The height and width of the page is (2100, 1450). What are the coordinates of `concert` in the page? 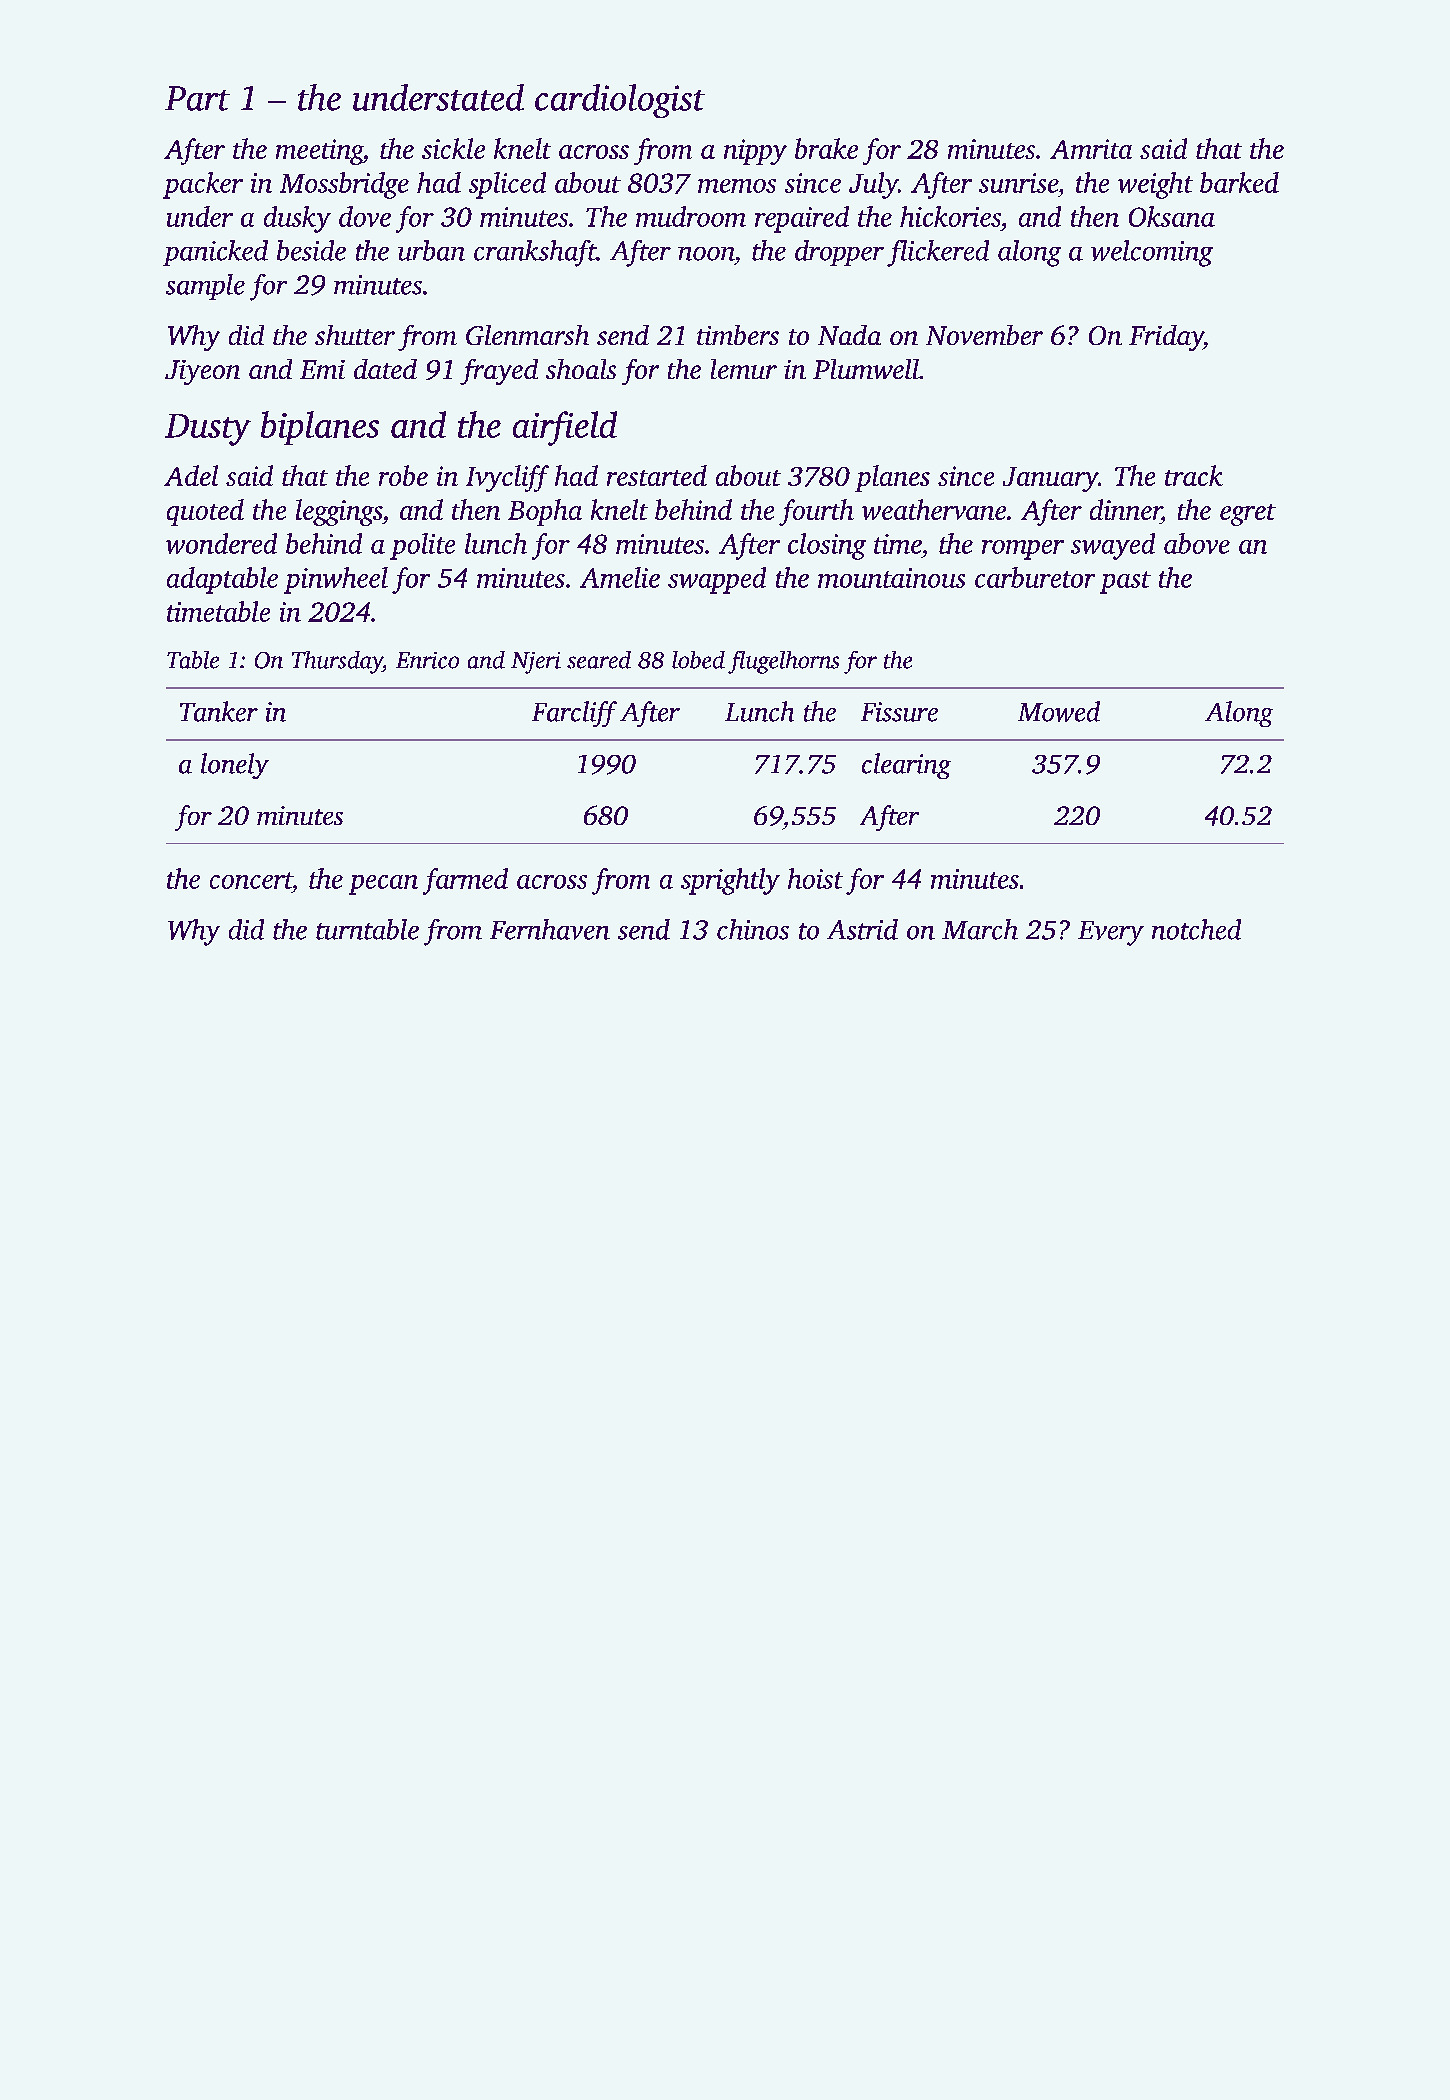 It's located at (251, 880).
